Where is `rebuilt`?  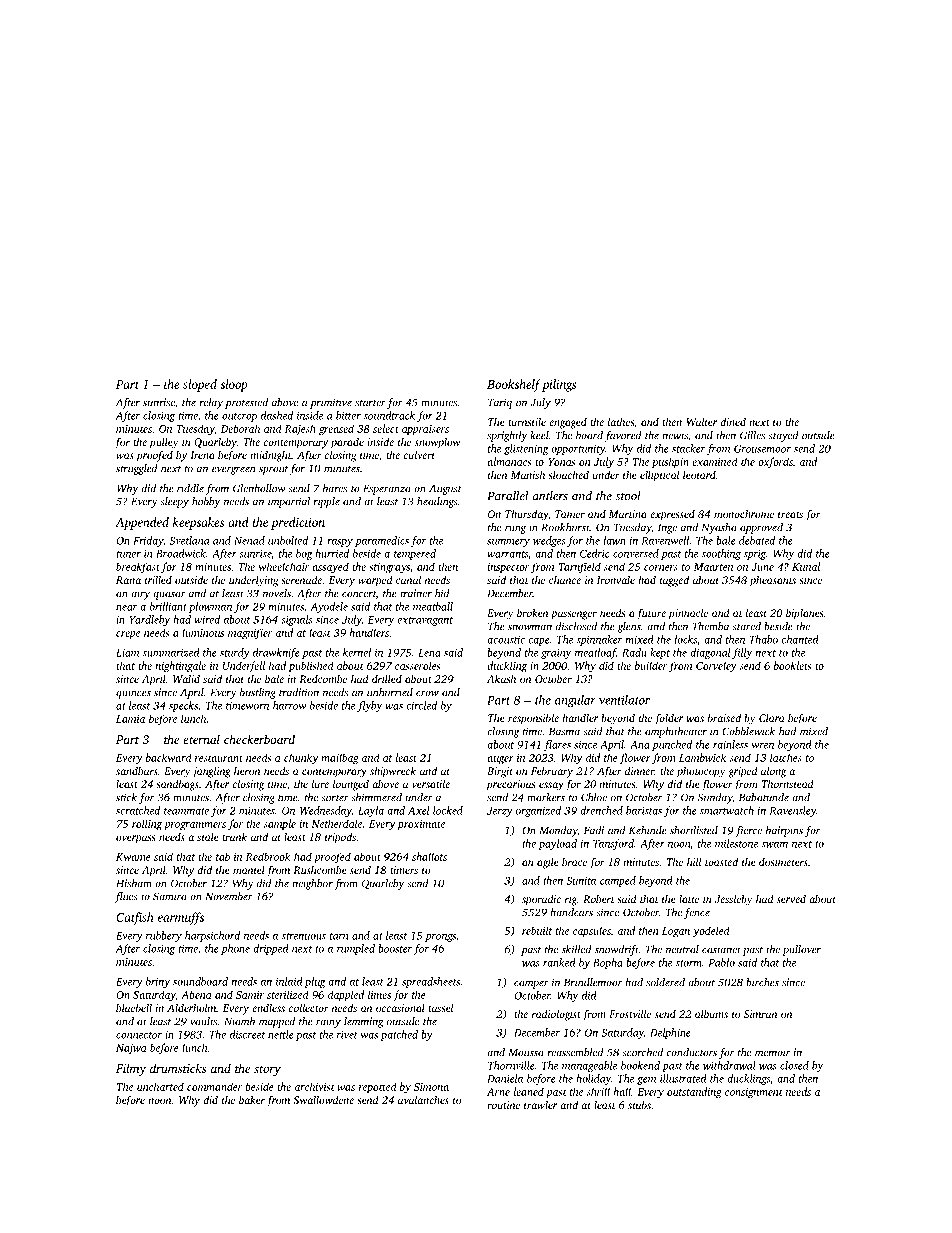
rebuilt is located at coordinates (537, 930).
